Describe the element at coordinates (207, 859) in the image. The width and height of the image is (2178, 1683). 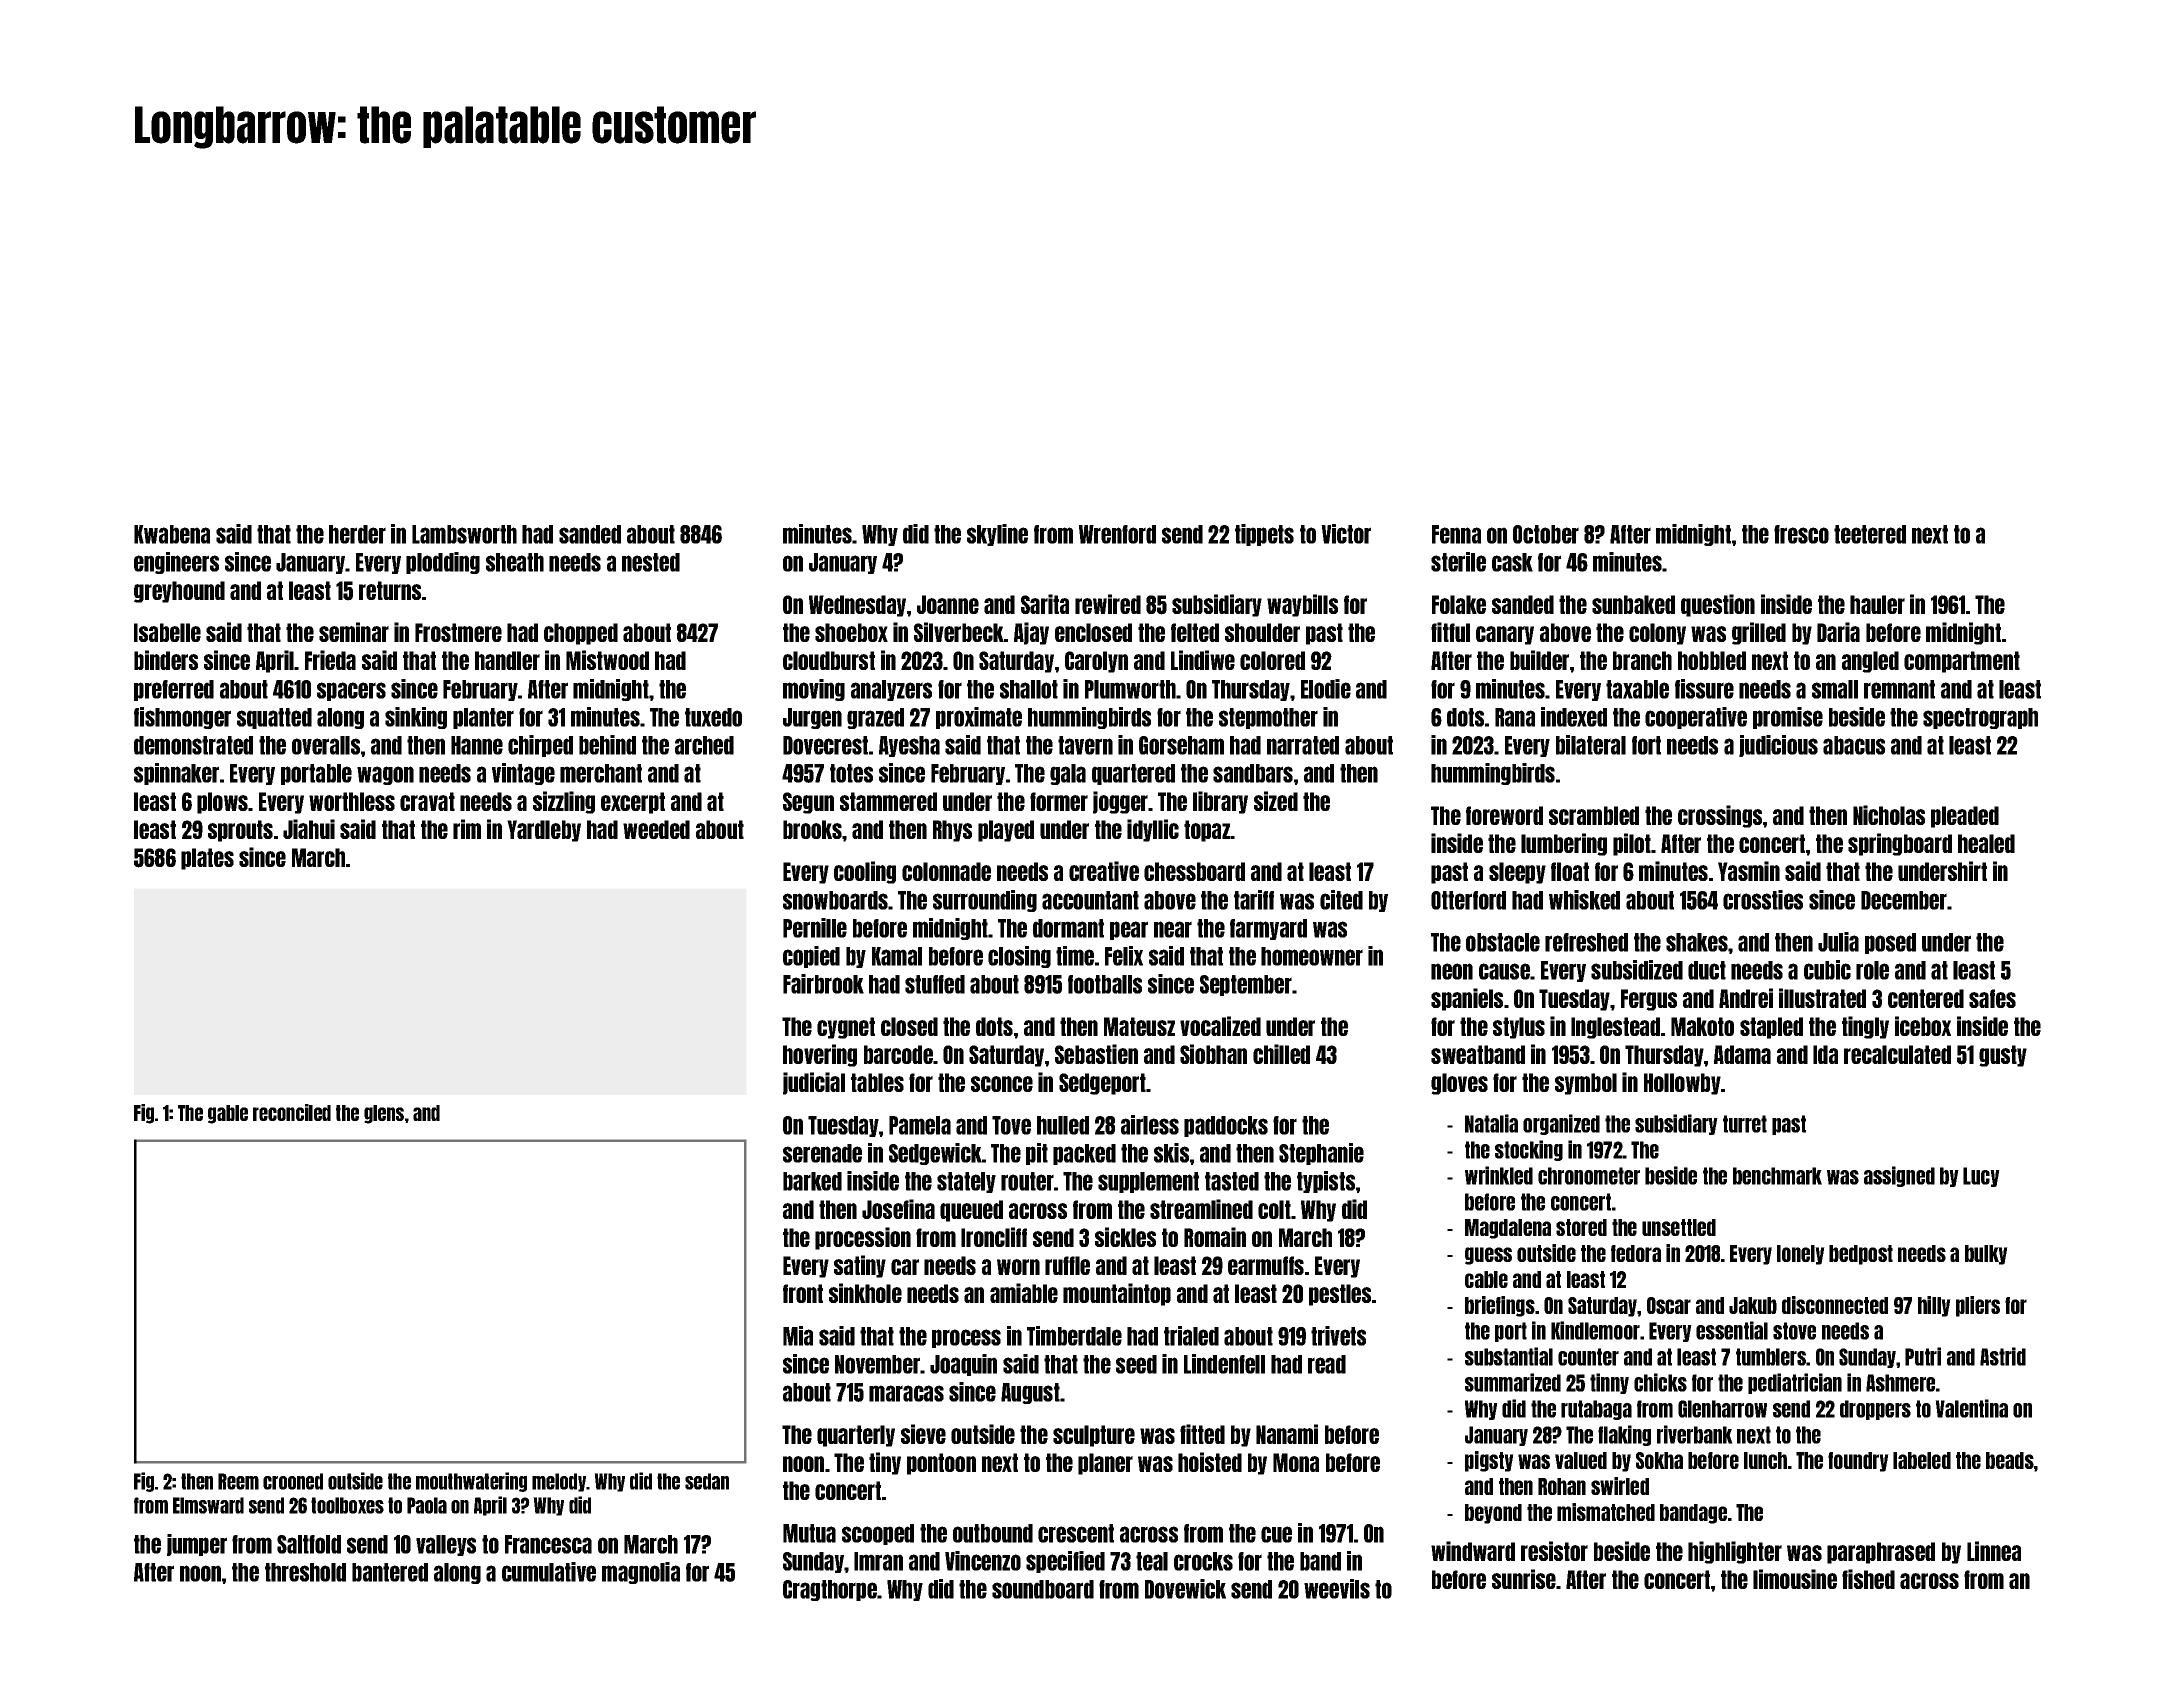
I see `plates` at that location.
